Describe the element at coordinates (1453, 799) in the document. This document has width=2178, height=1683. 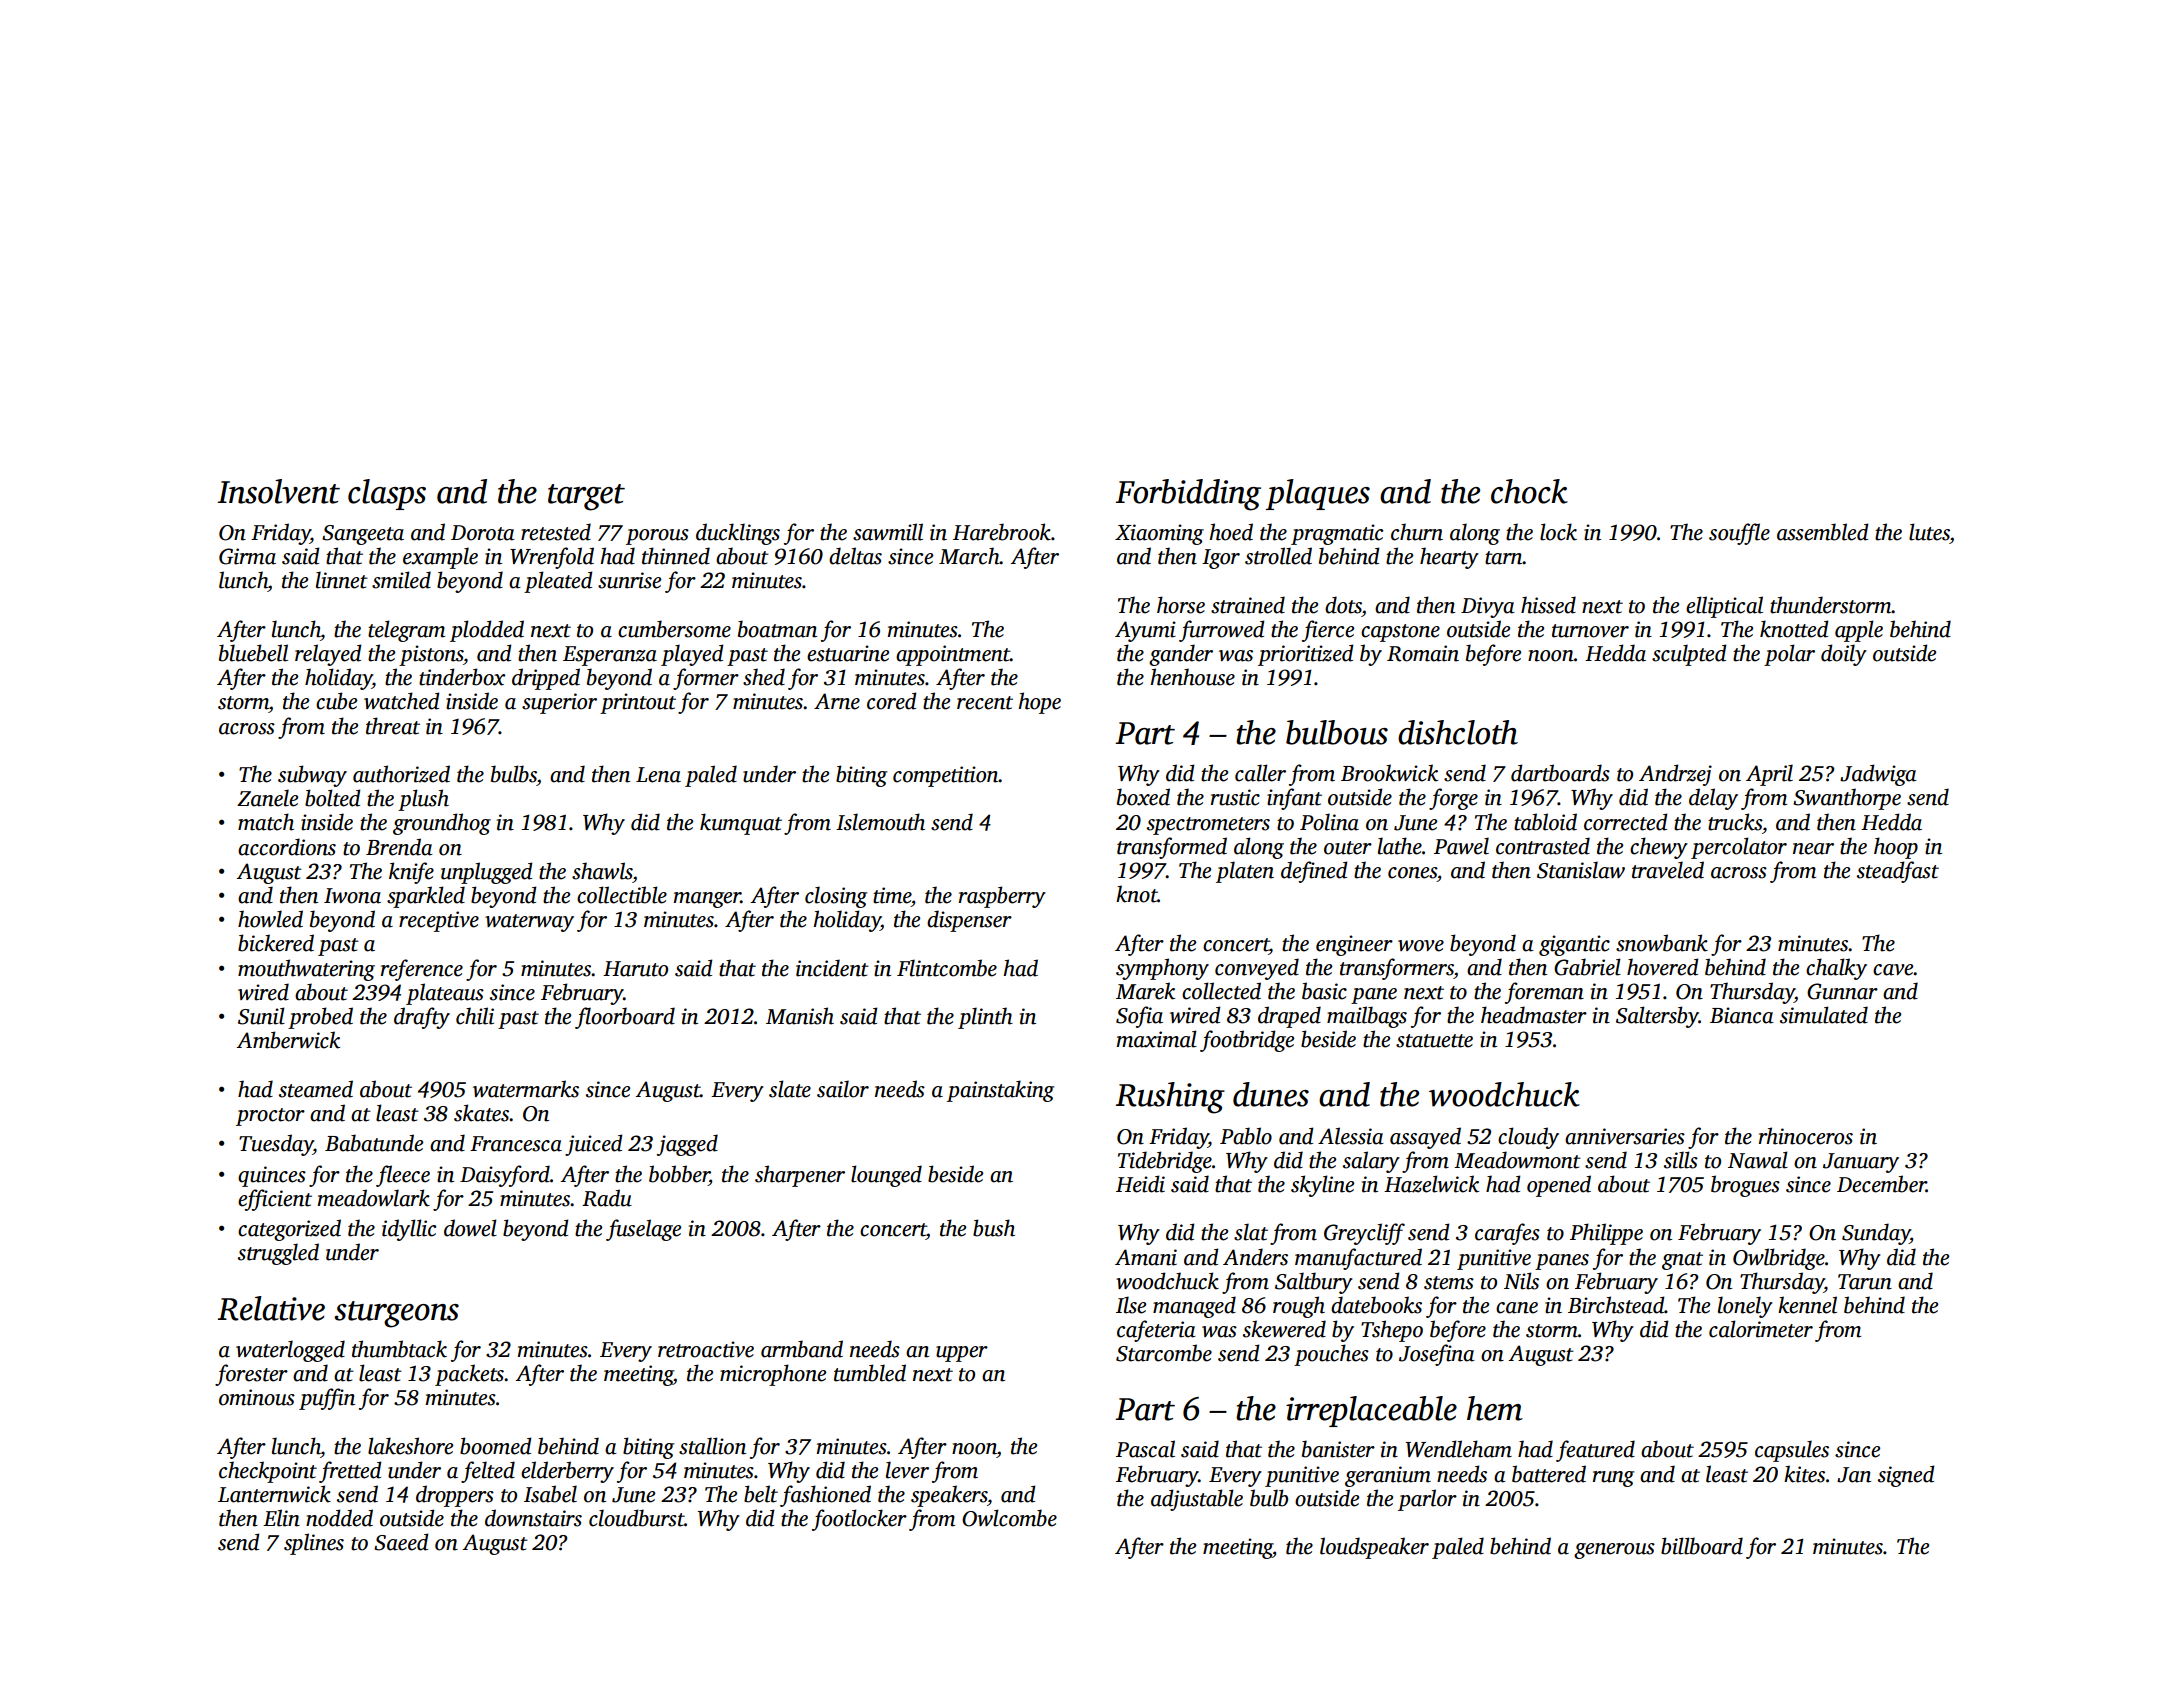
I see `forge` at that location.
